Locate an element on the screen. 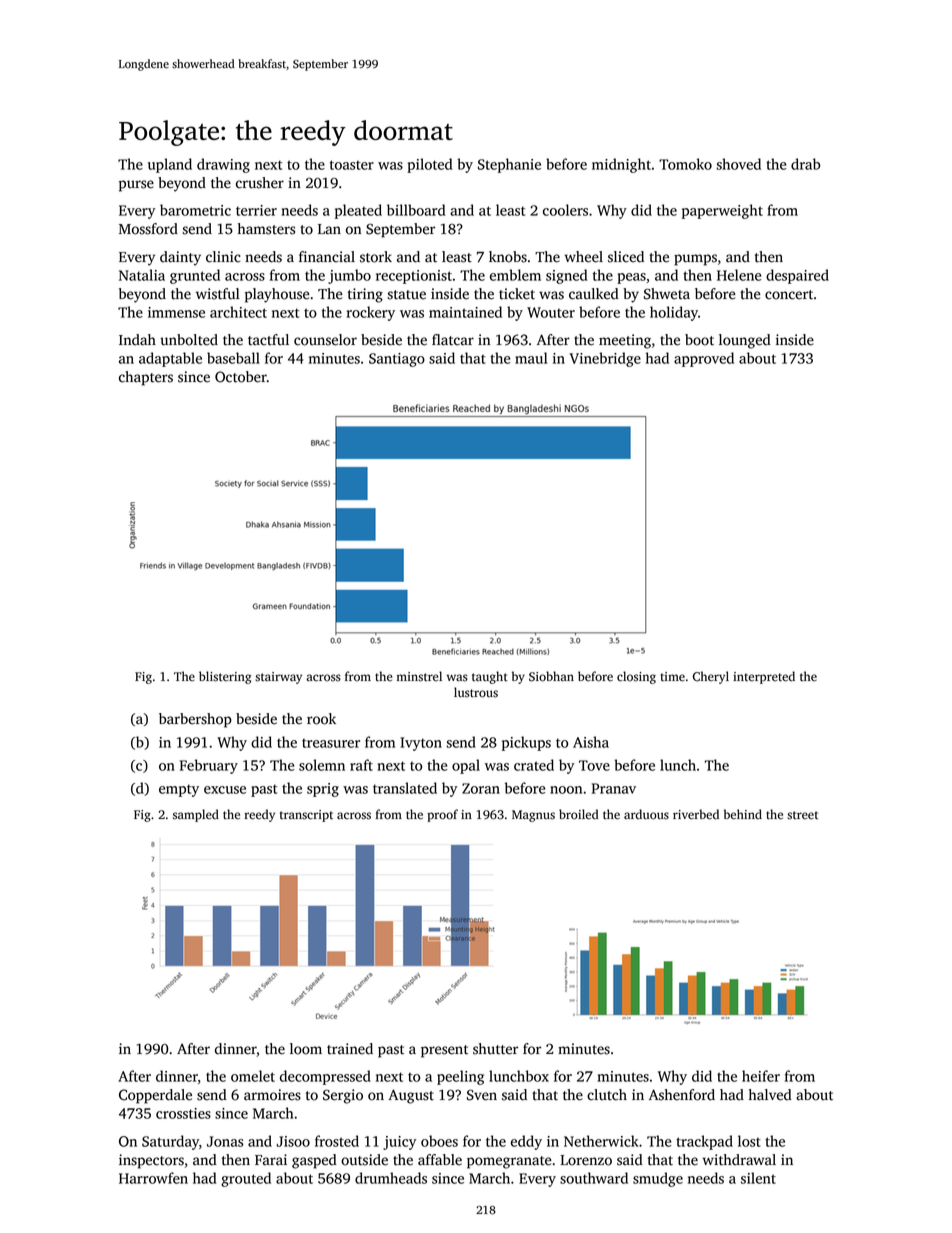  behind is located at coordinates (743, 814).
